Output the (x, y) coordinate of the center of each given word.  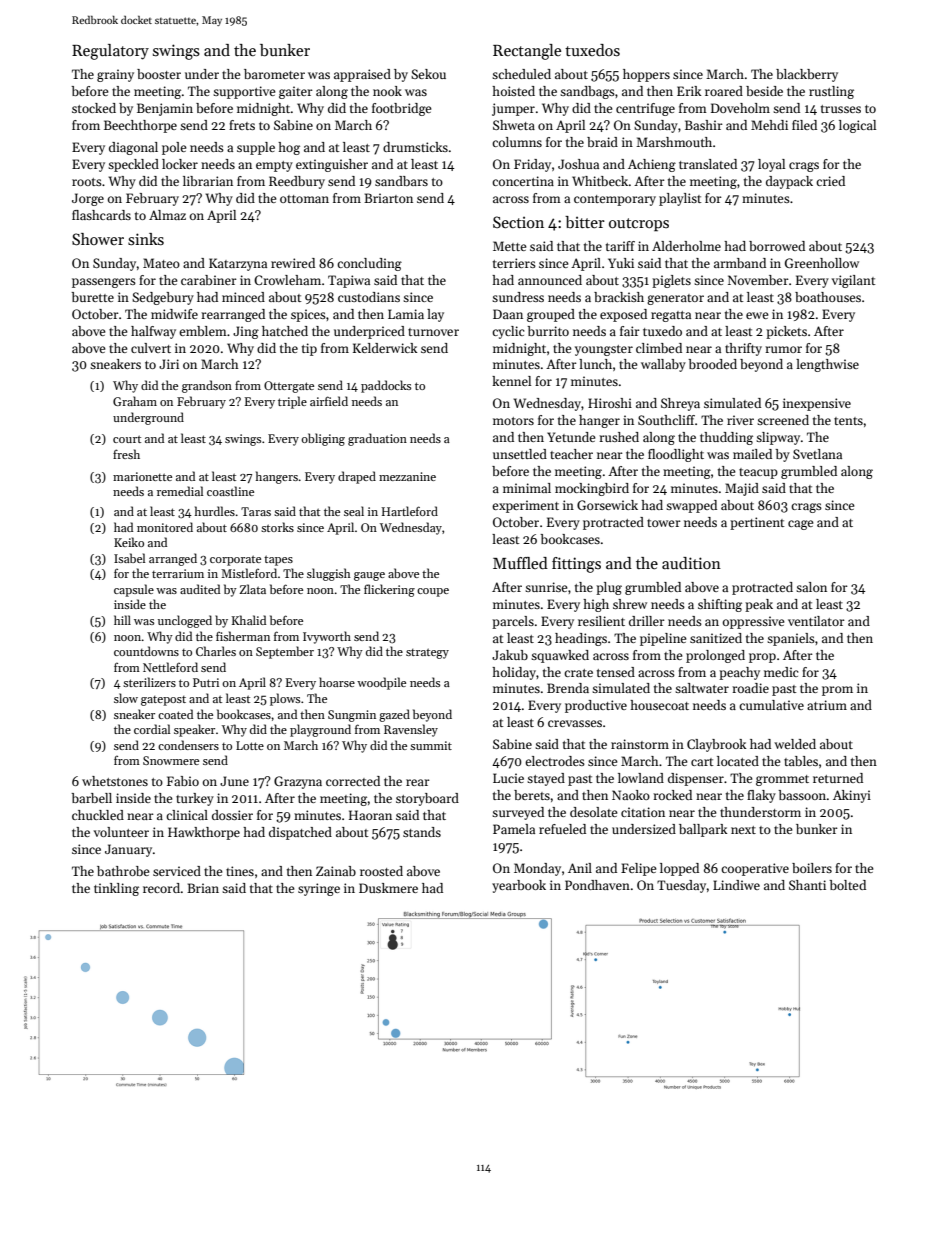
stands (422, 832)
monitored (165, 527)
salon (811, 587)
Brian (203, 888)
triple (292, 402)
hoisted (513, 91)
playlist (680, 199)
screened (783, 420)
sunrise (546, 587)
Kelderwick (385, 348)
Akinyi (852, 796)
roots (87, 182)
